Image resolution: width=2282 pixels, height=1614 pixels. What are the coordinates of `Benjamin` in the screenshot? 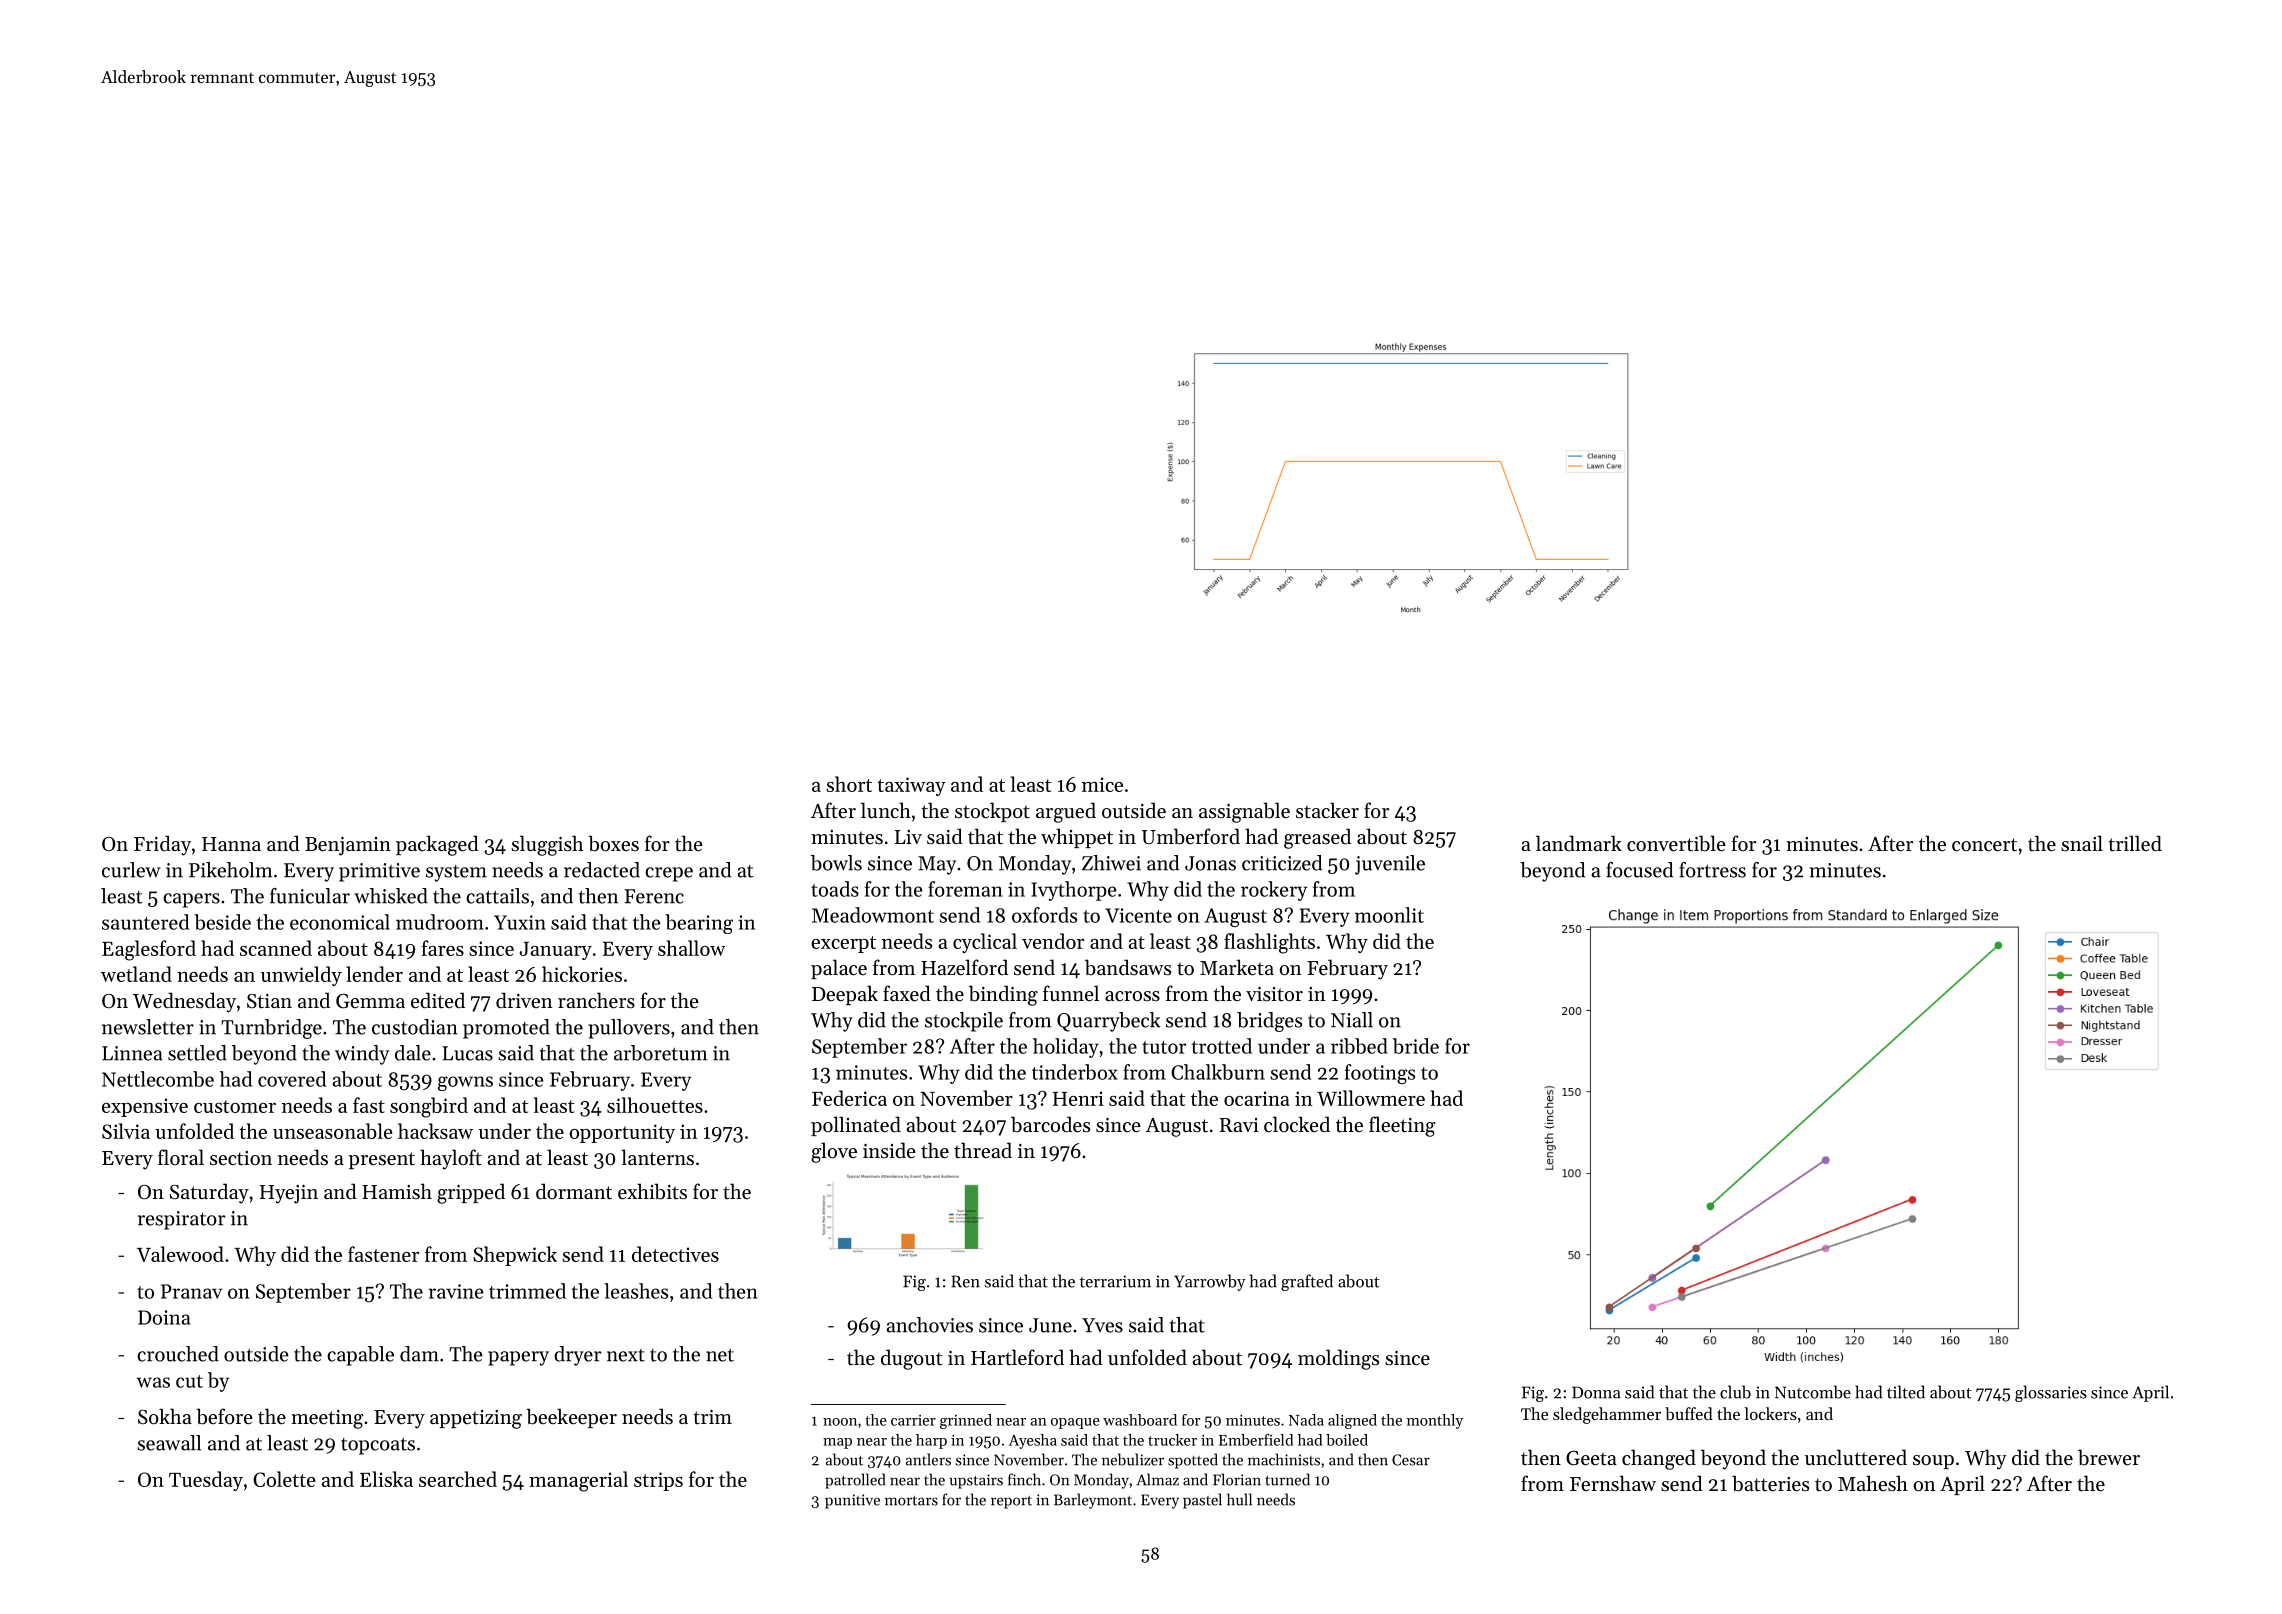 It's located at (348, 846).
